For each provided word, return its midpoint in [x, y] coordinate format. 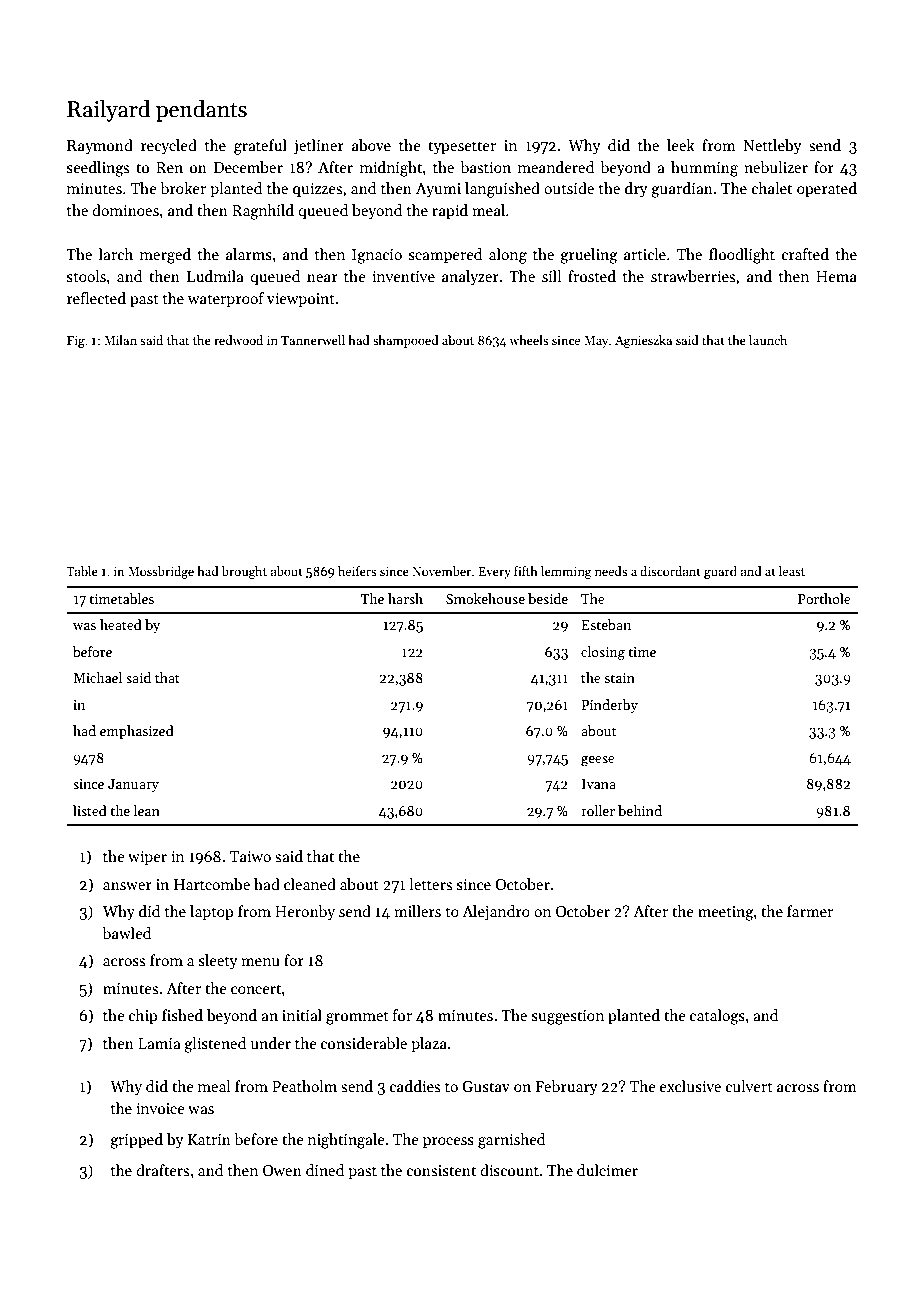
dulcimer [607, 1170]
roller [598, 810]
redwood [238, 340]
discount [509, 1170]
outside [569, 188]
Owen [282, 1170]
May [596, 342]
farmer [810, 911]
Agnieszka [643, 341]
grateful [260, 147]
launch [768, 340]
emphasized [137, 732]
